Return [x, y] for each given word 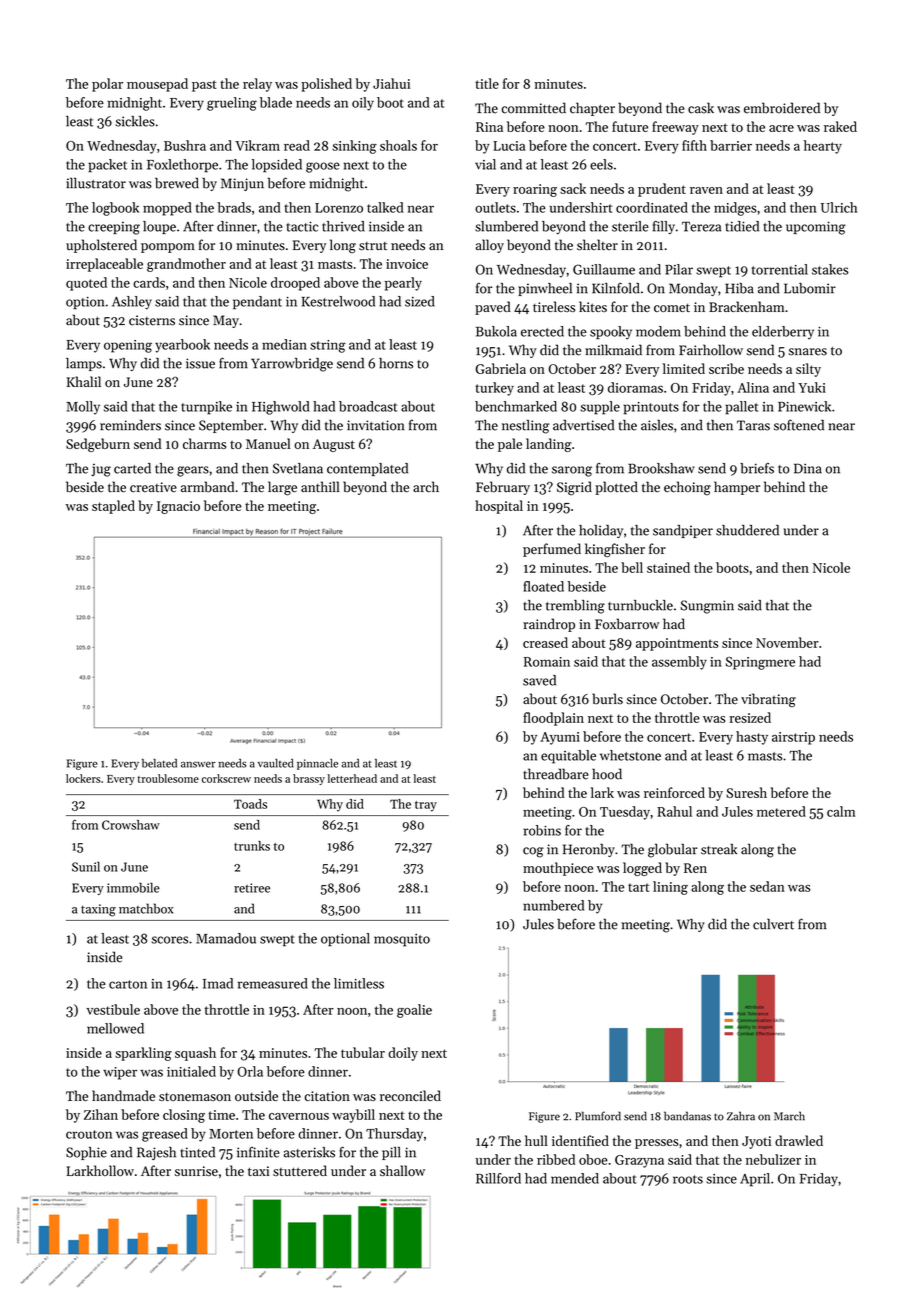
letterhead [352, 778]
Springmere [760, 663]
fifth [694, 145]
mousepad [157, 85]
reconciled [410, 1095]
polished [326, 85]
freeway [675, 128]
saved [539, 680]
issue [200, 363]
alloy [490, 246]
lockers [83, 778]
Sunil [86, 867]
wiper [120, 1073]
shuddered [747, 530]
